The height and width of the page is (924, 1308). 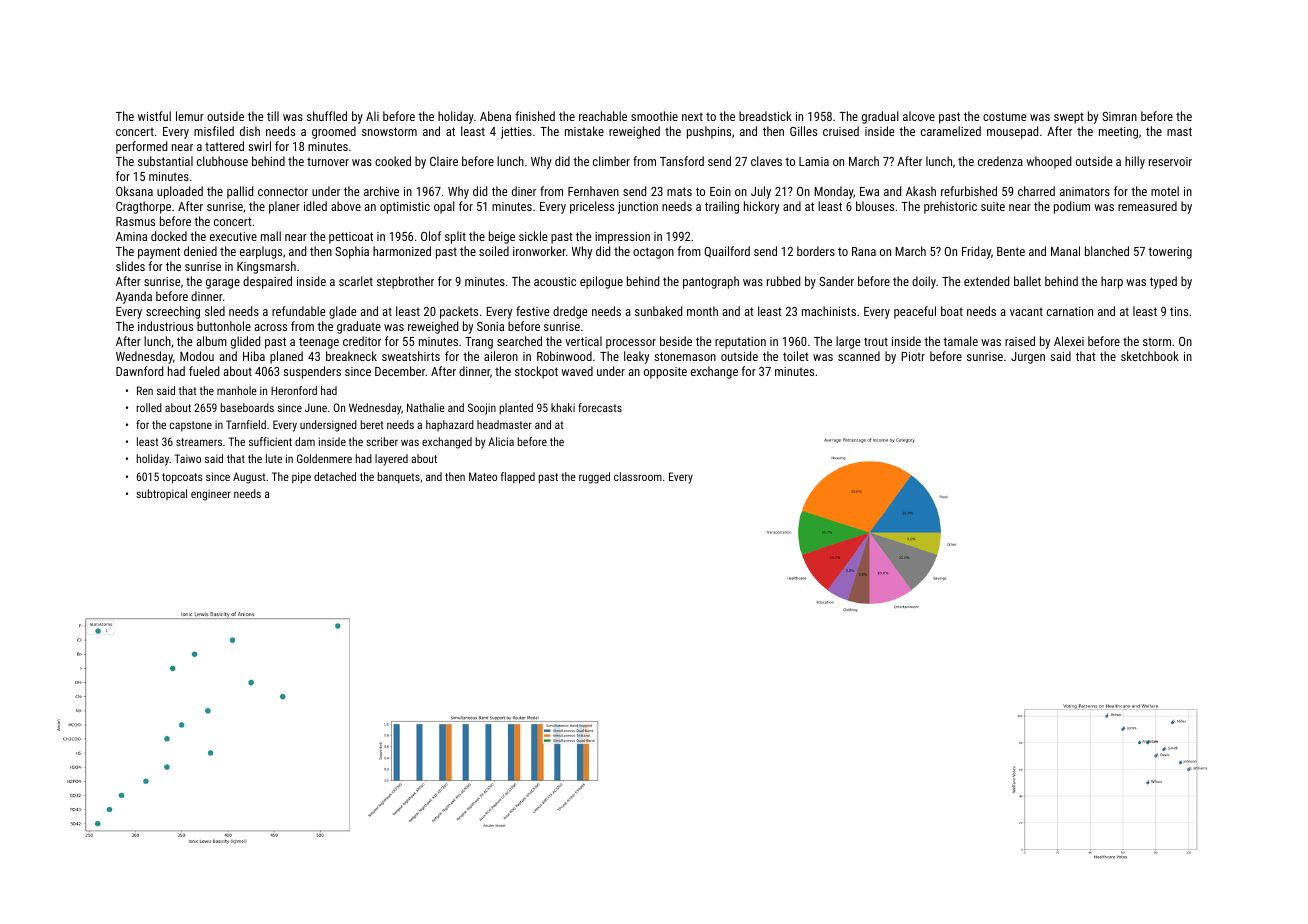 What do you see at coordinates (1150, 356) in the page?
I see `sketchbook` at bounding box center [1150, 356].
